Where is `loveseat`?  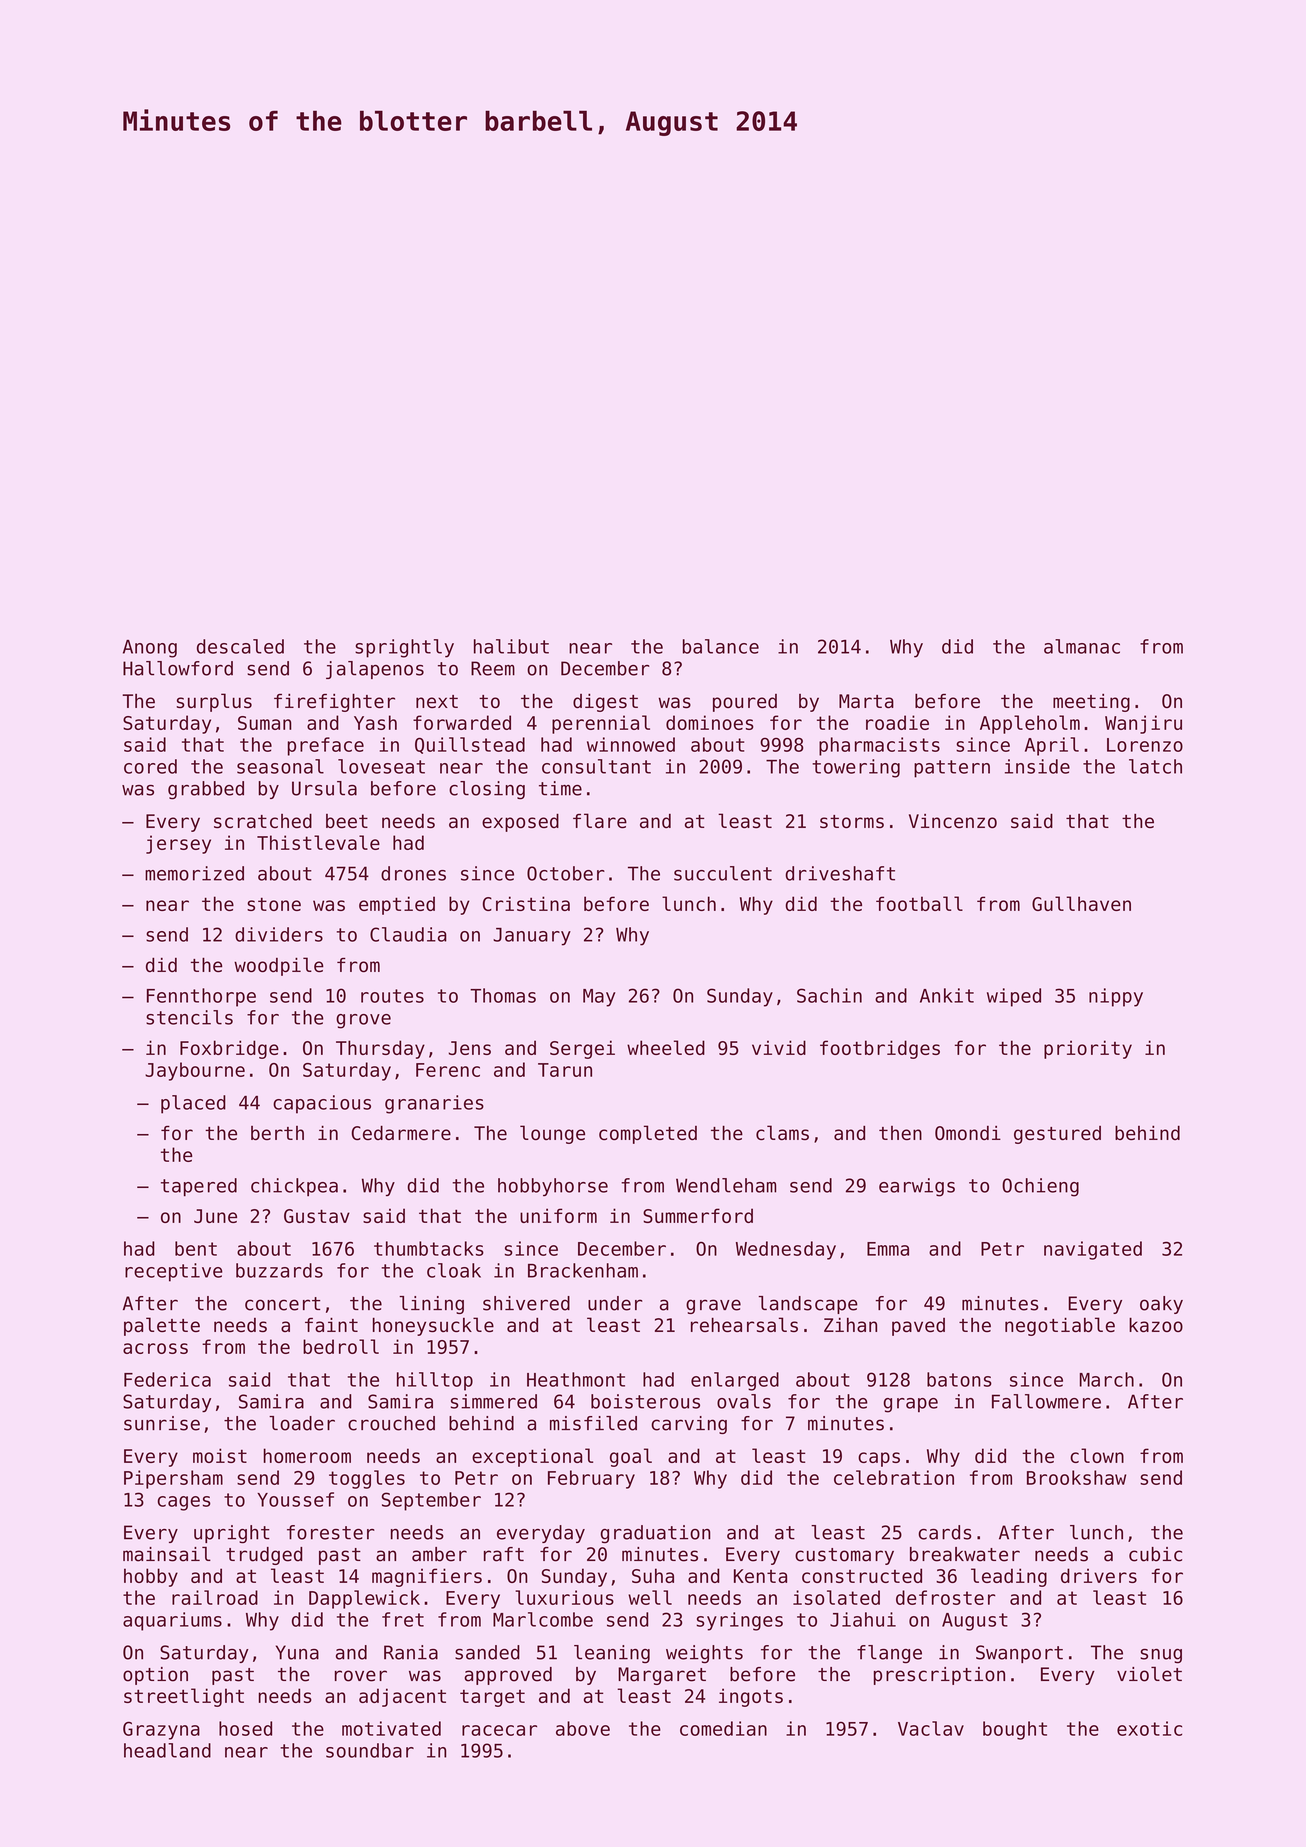 loveseat is located at coordinates (381, 766).
